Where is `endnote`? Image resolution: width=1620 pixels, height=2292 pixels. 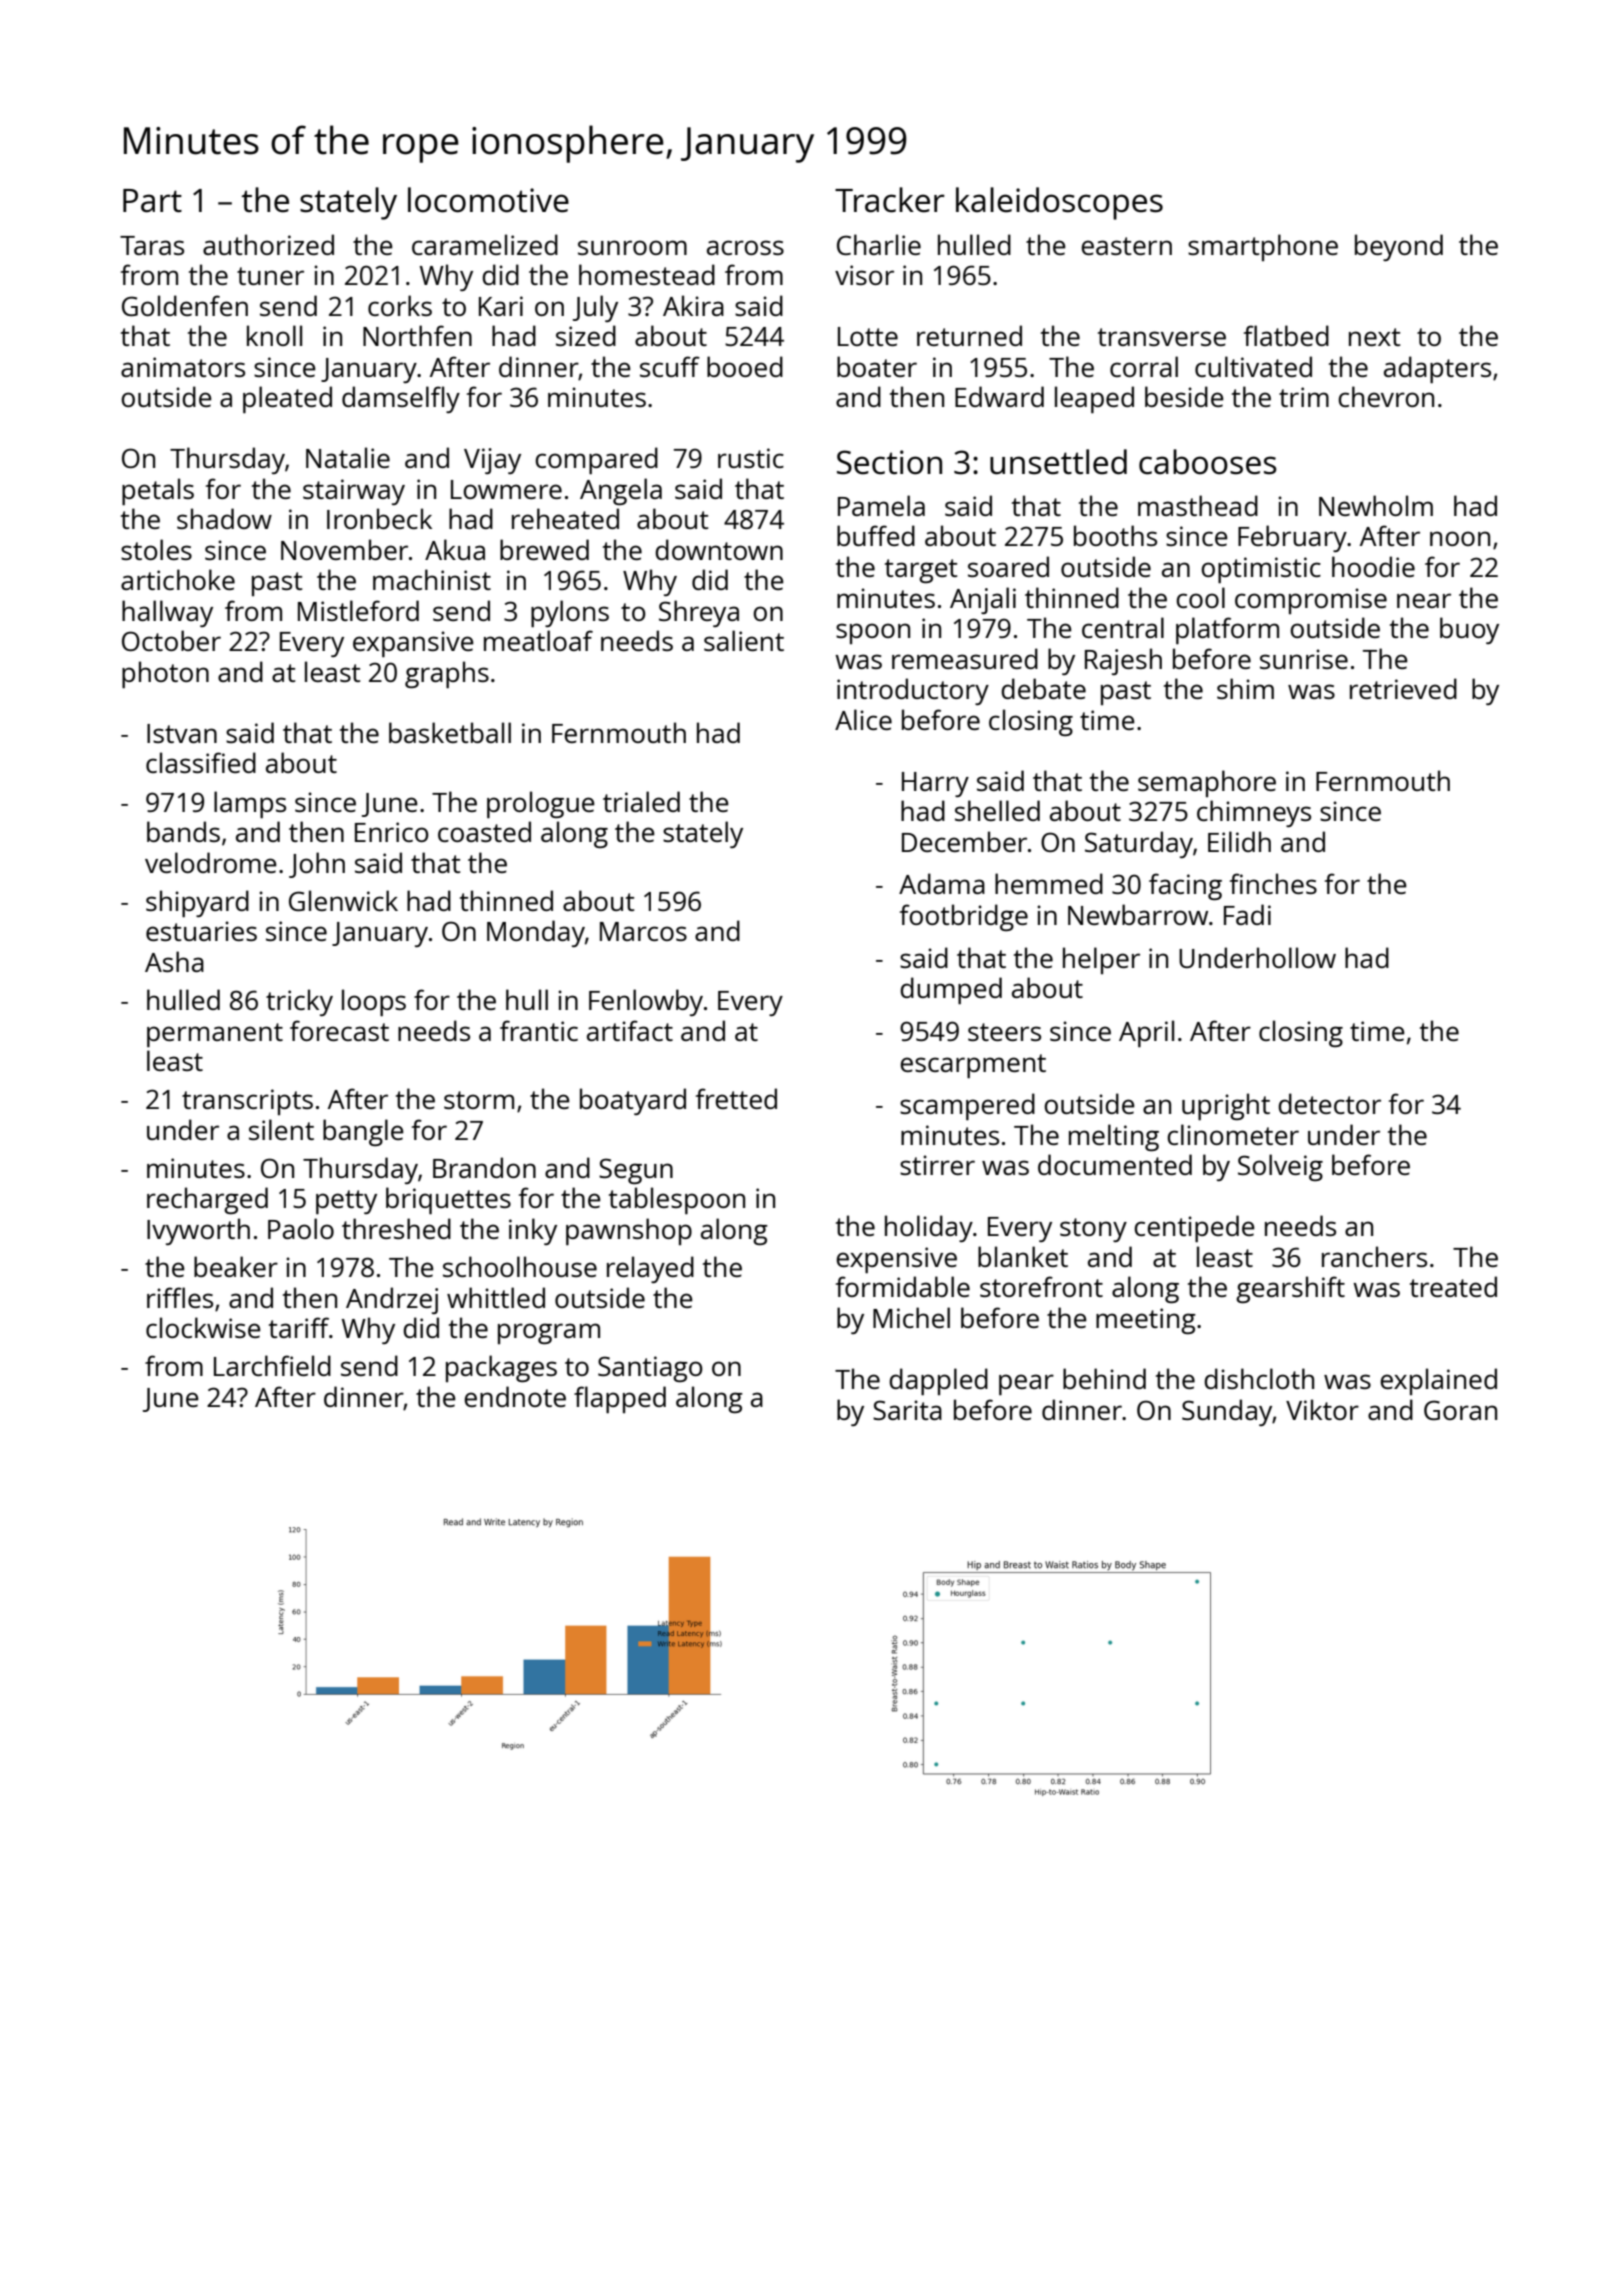 endnote is located at coordinates (515, 1396).
